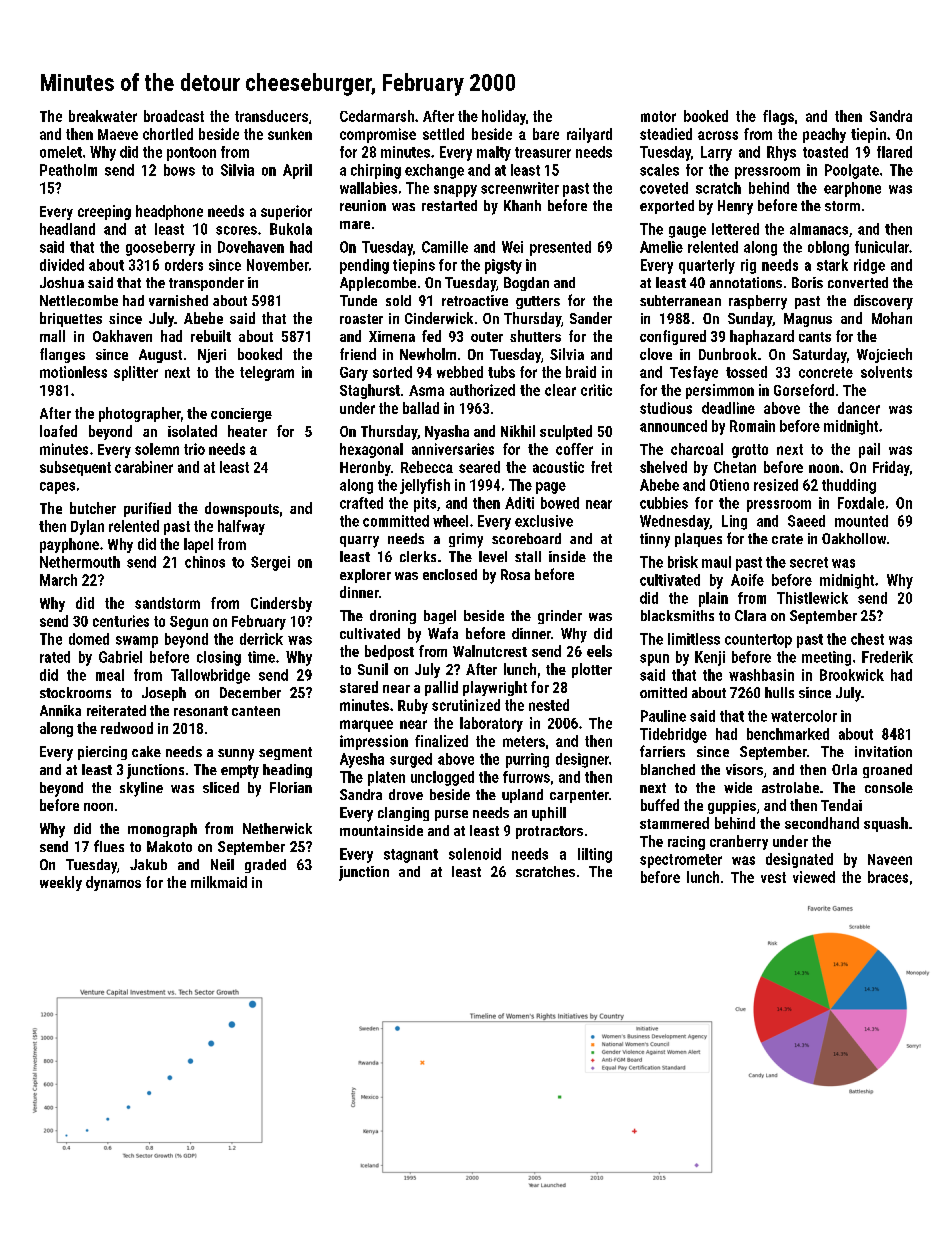 This screenshot has width=952, height=1233. What do you see at coordinates (475, 854) in the screenshot?
I see `solenoid` at bounding box center [475, 854].
